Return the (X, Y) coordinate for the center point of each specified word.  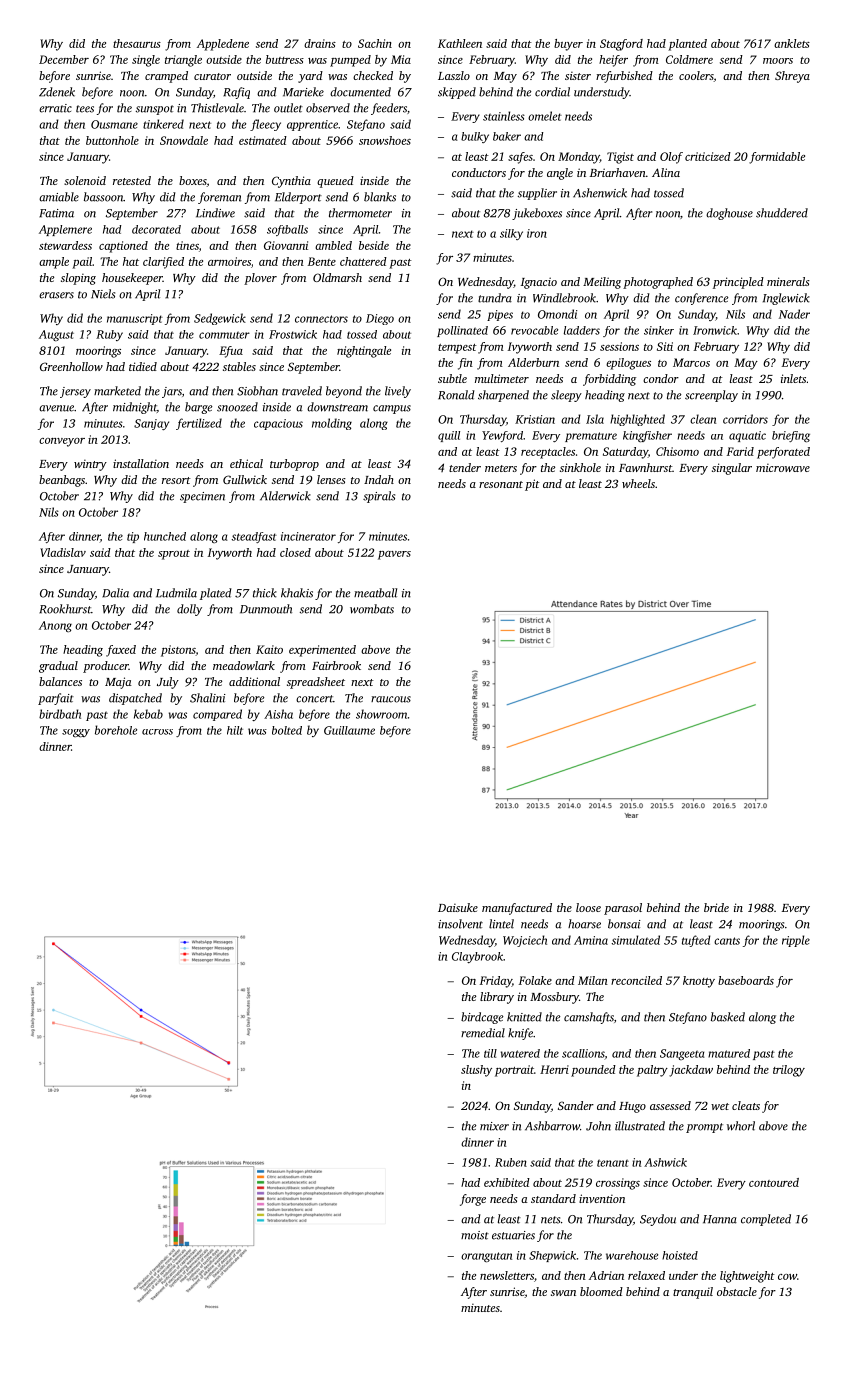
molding (332, 424)
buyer (568, 45)
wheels (638, 483)
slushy (476, 1071)
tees (85, 109)
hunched (165, 536)
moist (475, 1235)
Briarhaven (618, 172)
